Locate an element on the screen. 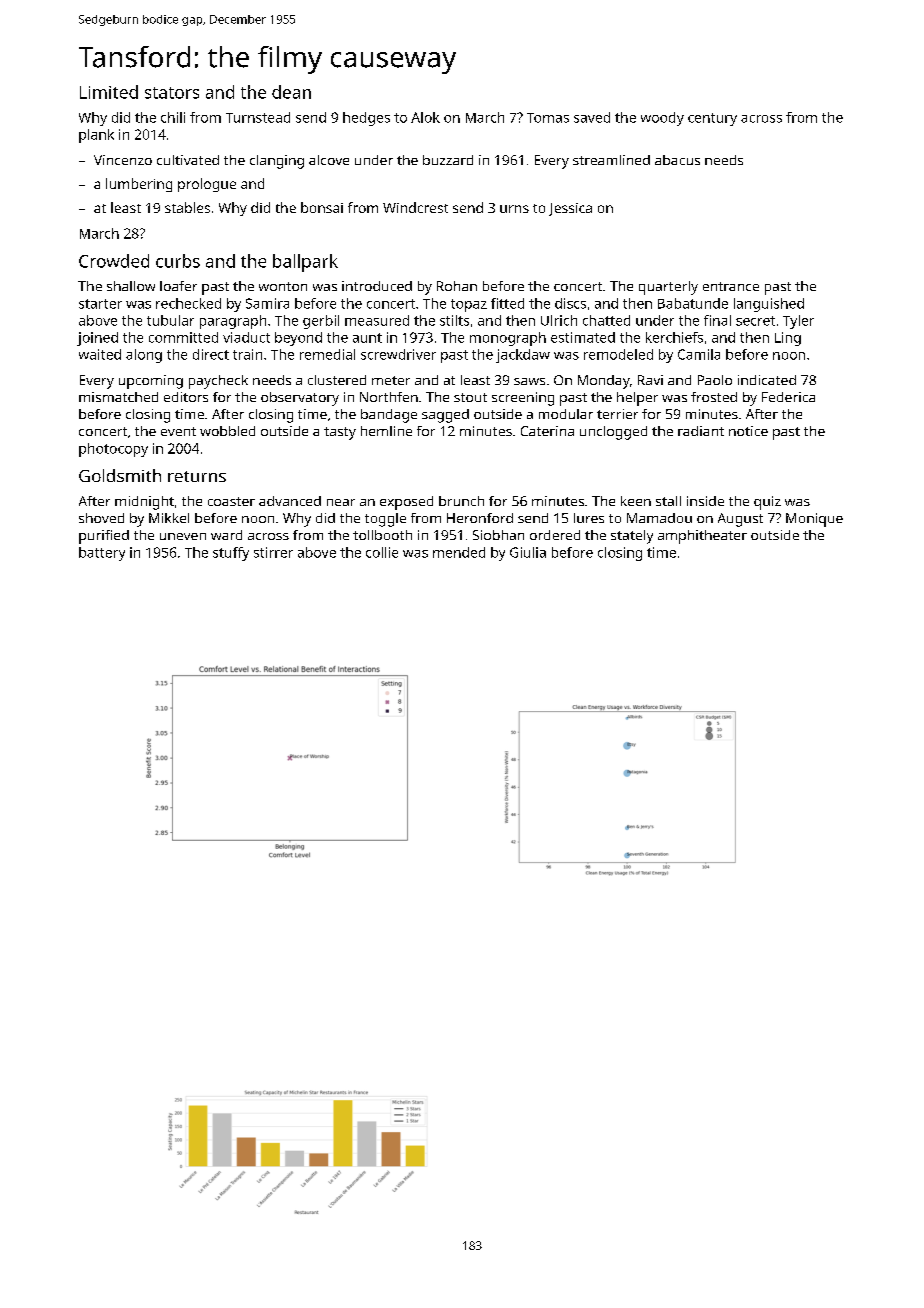 This screenshot has height=1308, width=924. Vincenzo is located at coordinates (123, 160).
